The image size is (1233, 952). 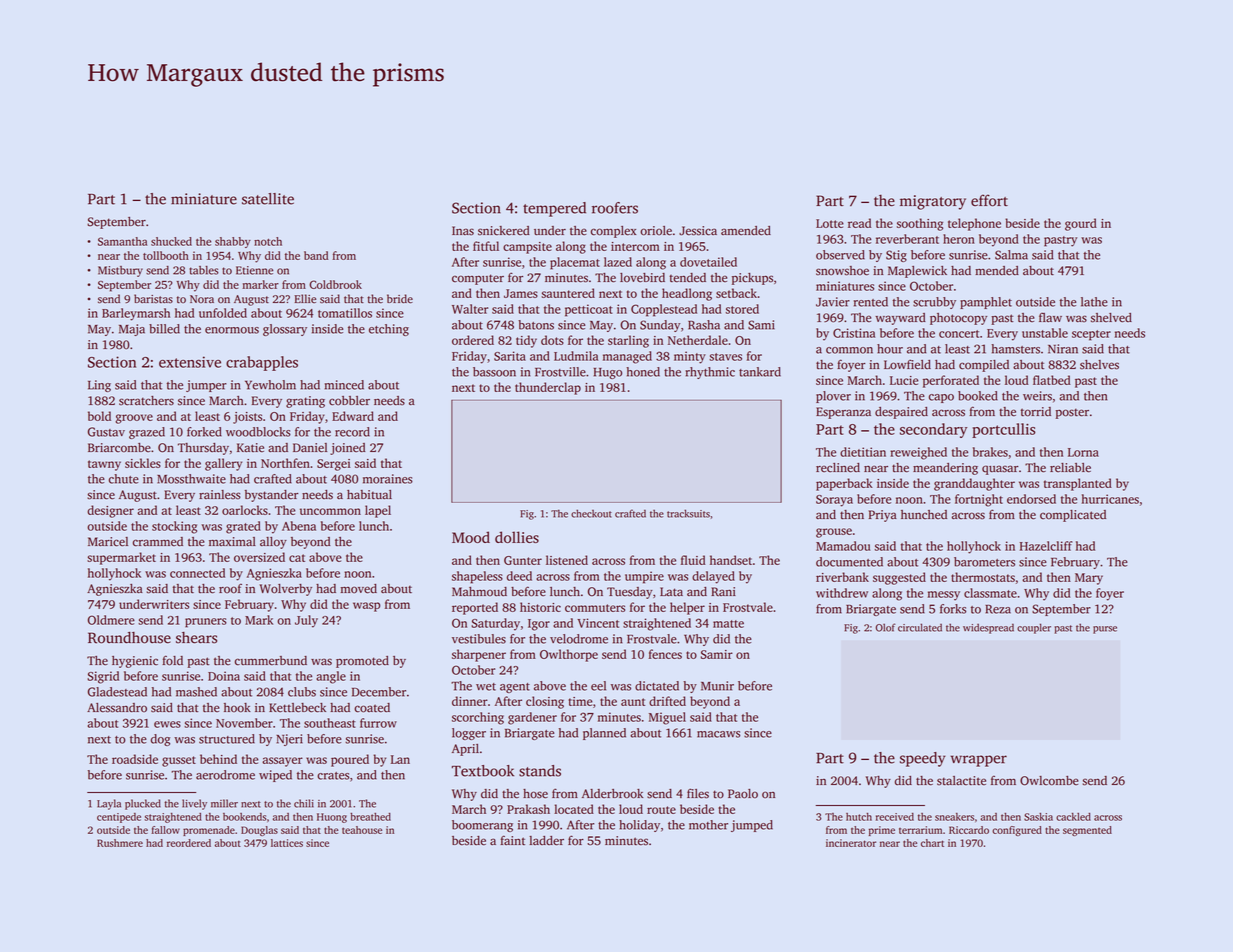 I want to click on moved, so click(x=359, y=589).
